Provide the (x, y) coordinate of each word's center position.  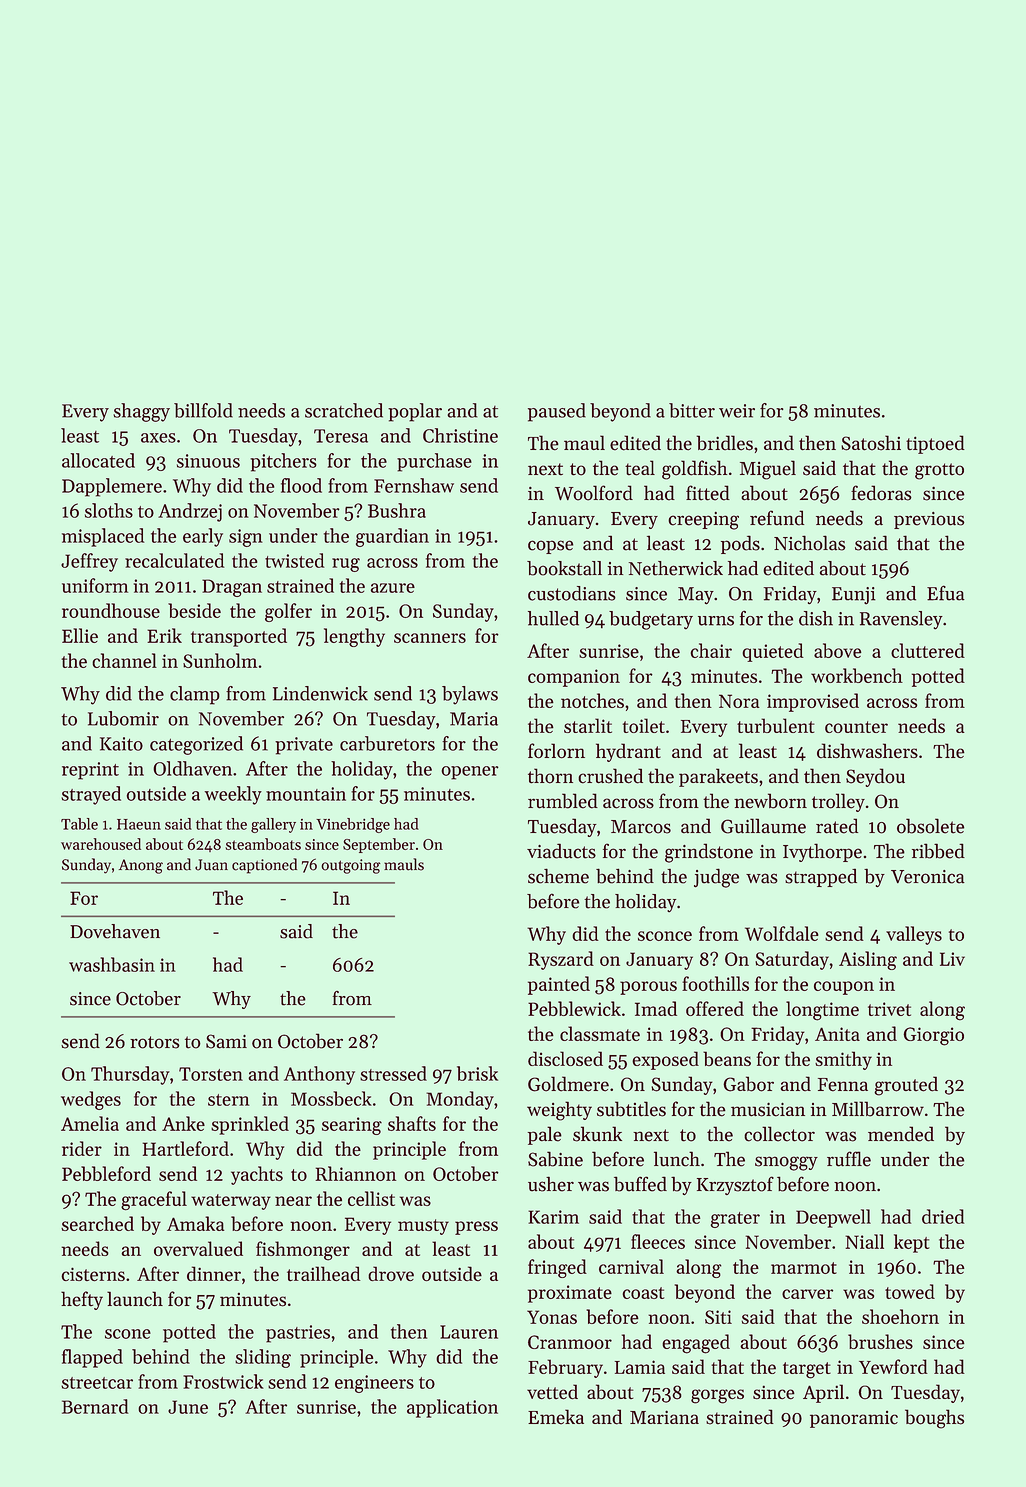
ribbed (938, 851)
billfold (203, 410)
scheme (558, 876)
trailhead (324, 1273)
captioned (264, 866)
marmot (804, 1268)
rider (82, 1148)
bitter (692, 410)
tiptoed (935, 444)
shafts (412, 1123)
